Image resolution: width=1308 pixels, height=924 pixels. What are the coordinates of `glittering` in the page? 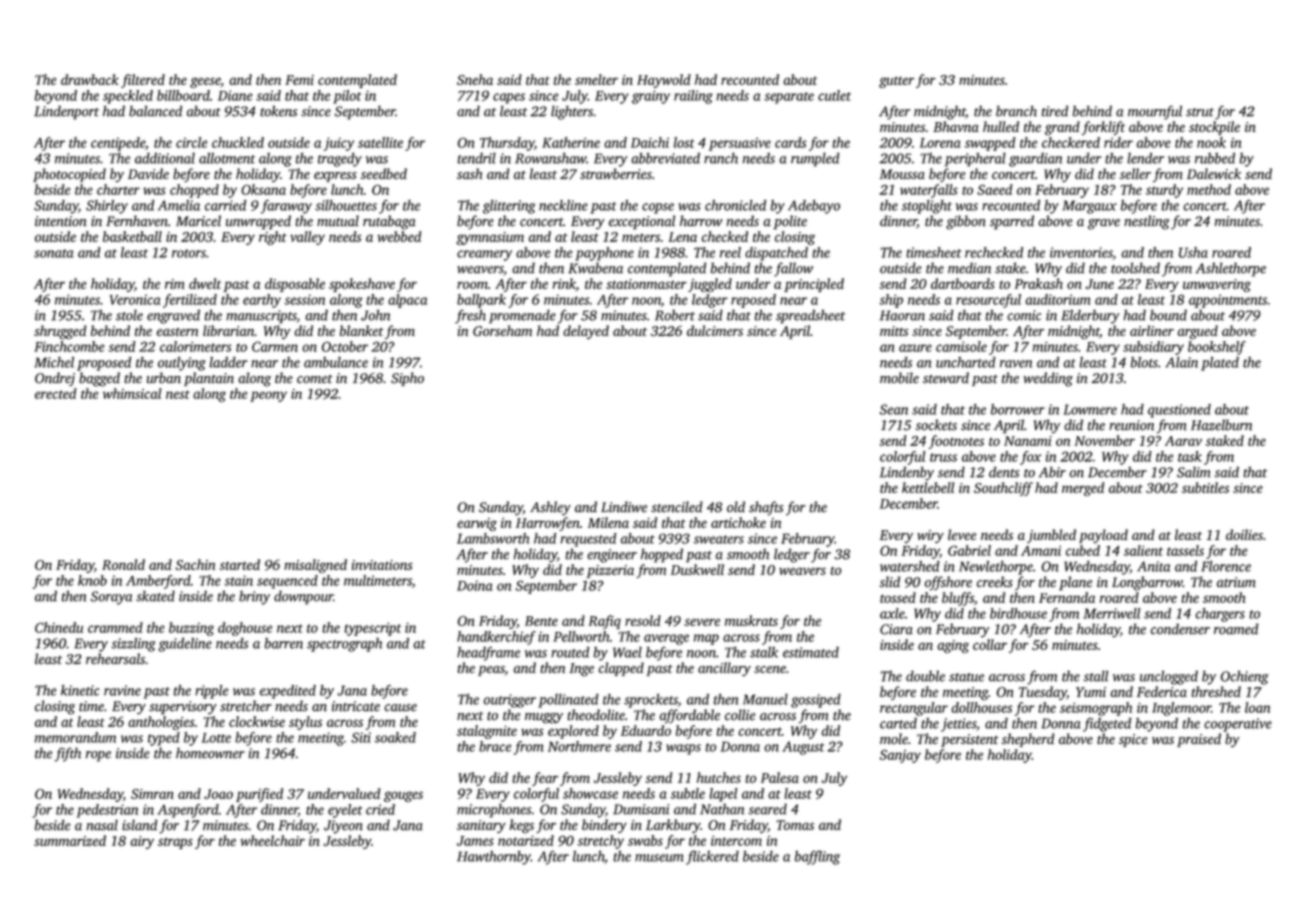 It's located at (509, 207).
